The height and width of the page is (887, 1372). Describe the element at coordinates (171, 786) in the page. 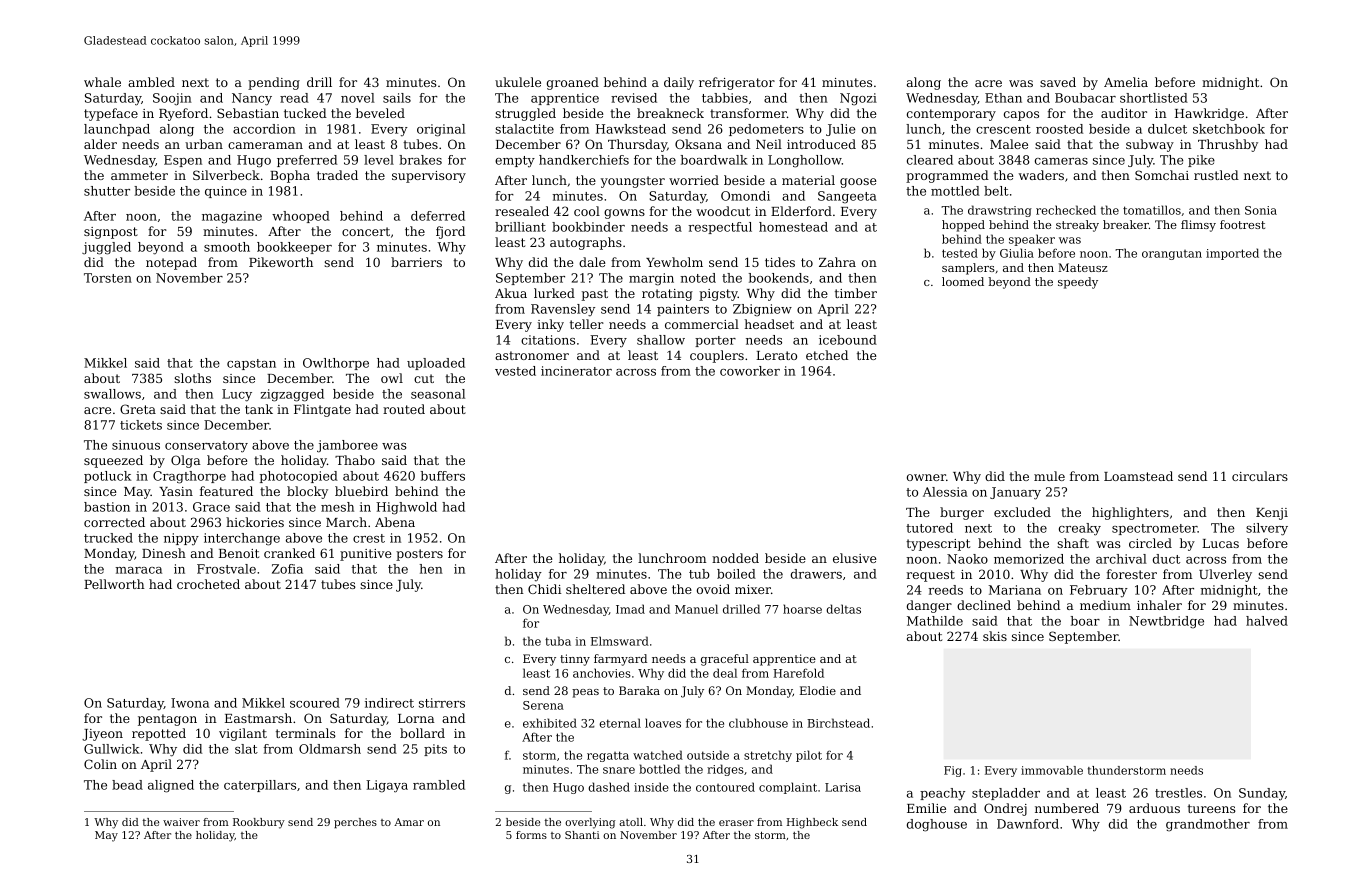

I see `aligned` at that location.
